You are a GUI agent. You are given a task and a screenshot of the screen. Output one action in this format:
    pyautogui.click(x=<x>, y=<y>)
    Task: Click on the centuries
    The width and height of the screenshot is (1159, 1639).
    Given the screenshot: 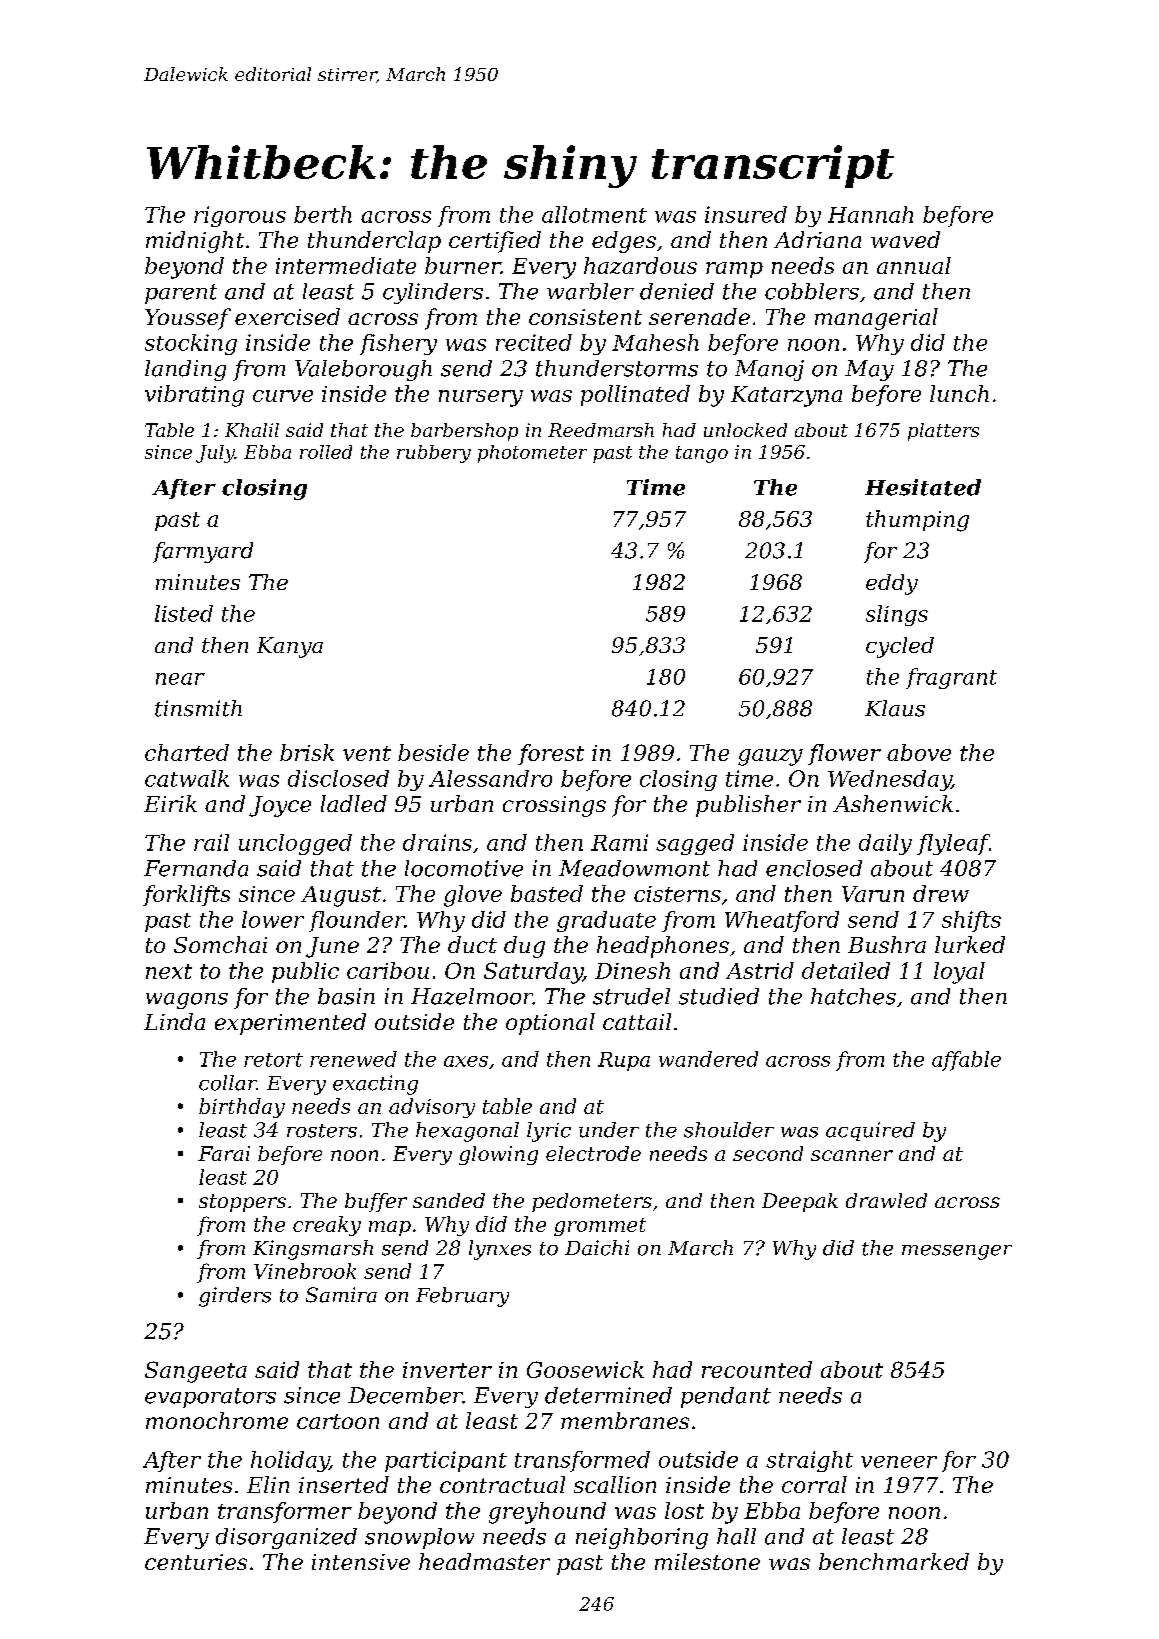 What is the action you would take?
    pyautogui.click(x=196, y=1562)
